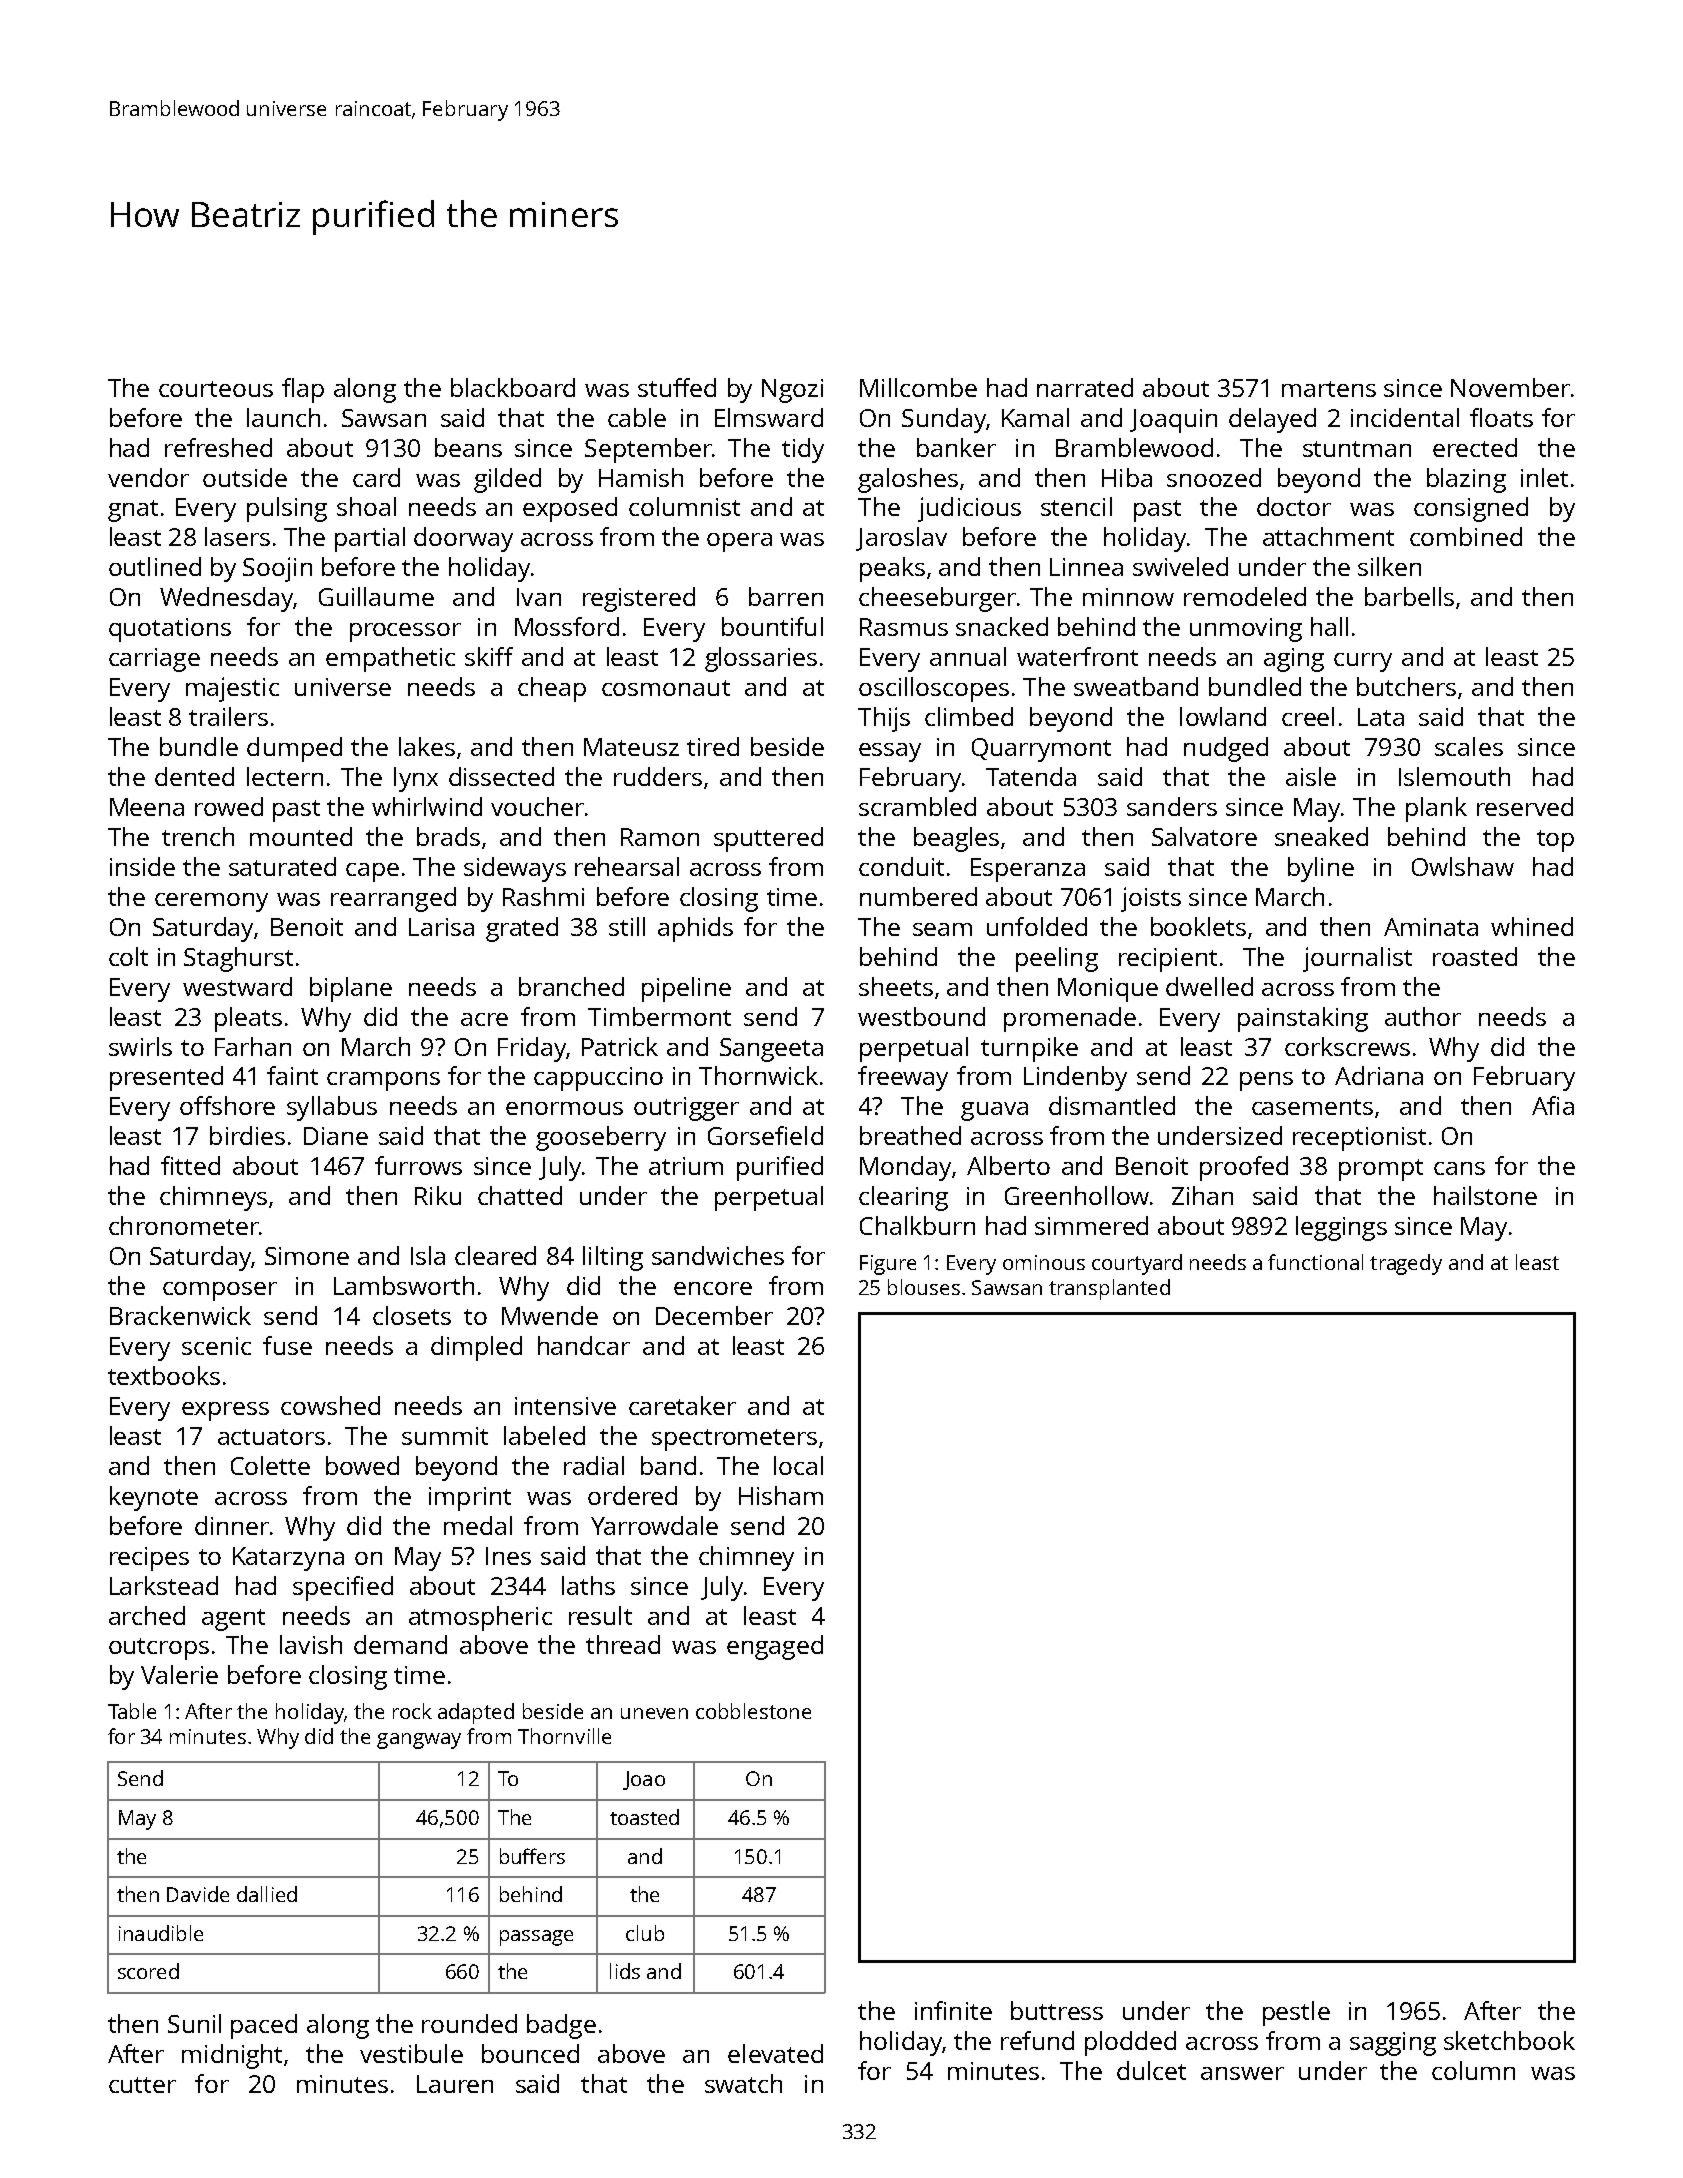  What do you see at coordinates (190, 1165) in the screenshot?
I see `fitted` at bounding box center [190, 1165].
